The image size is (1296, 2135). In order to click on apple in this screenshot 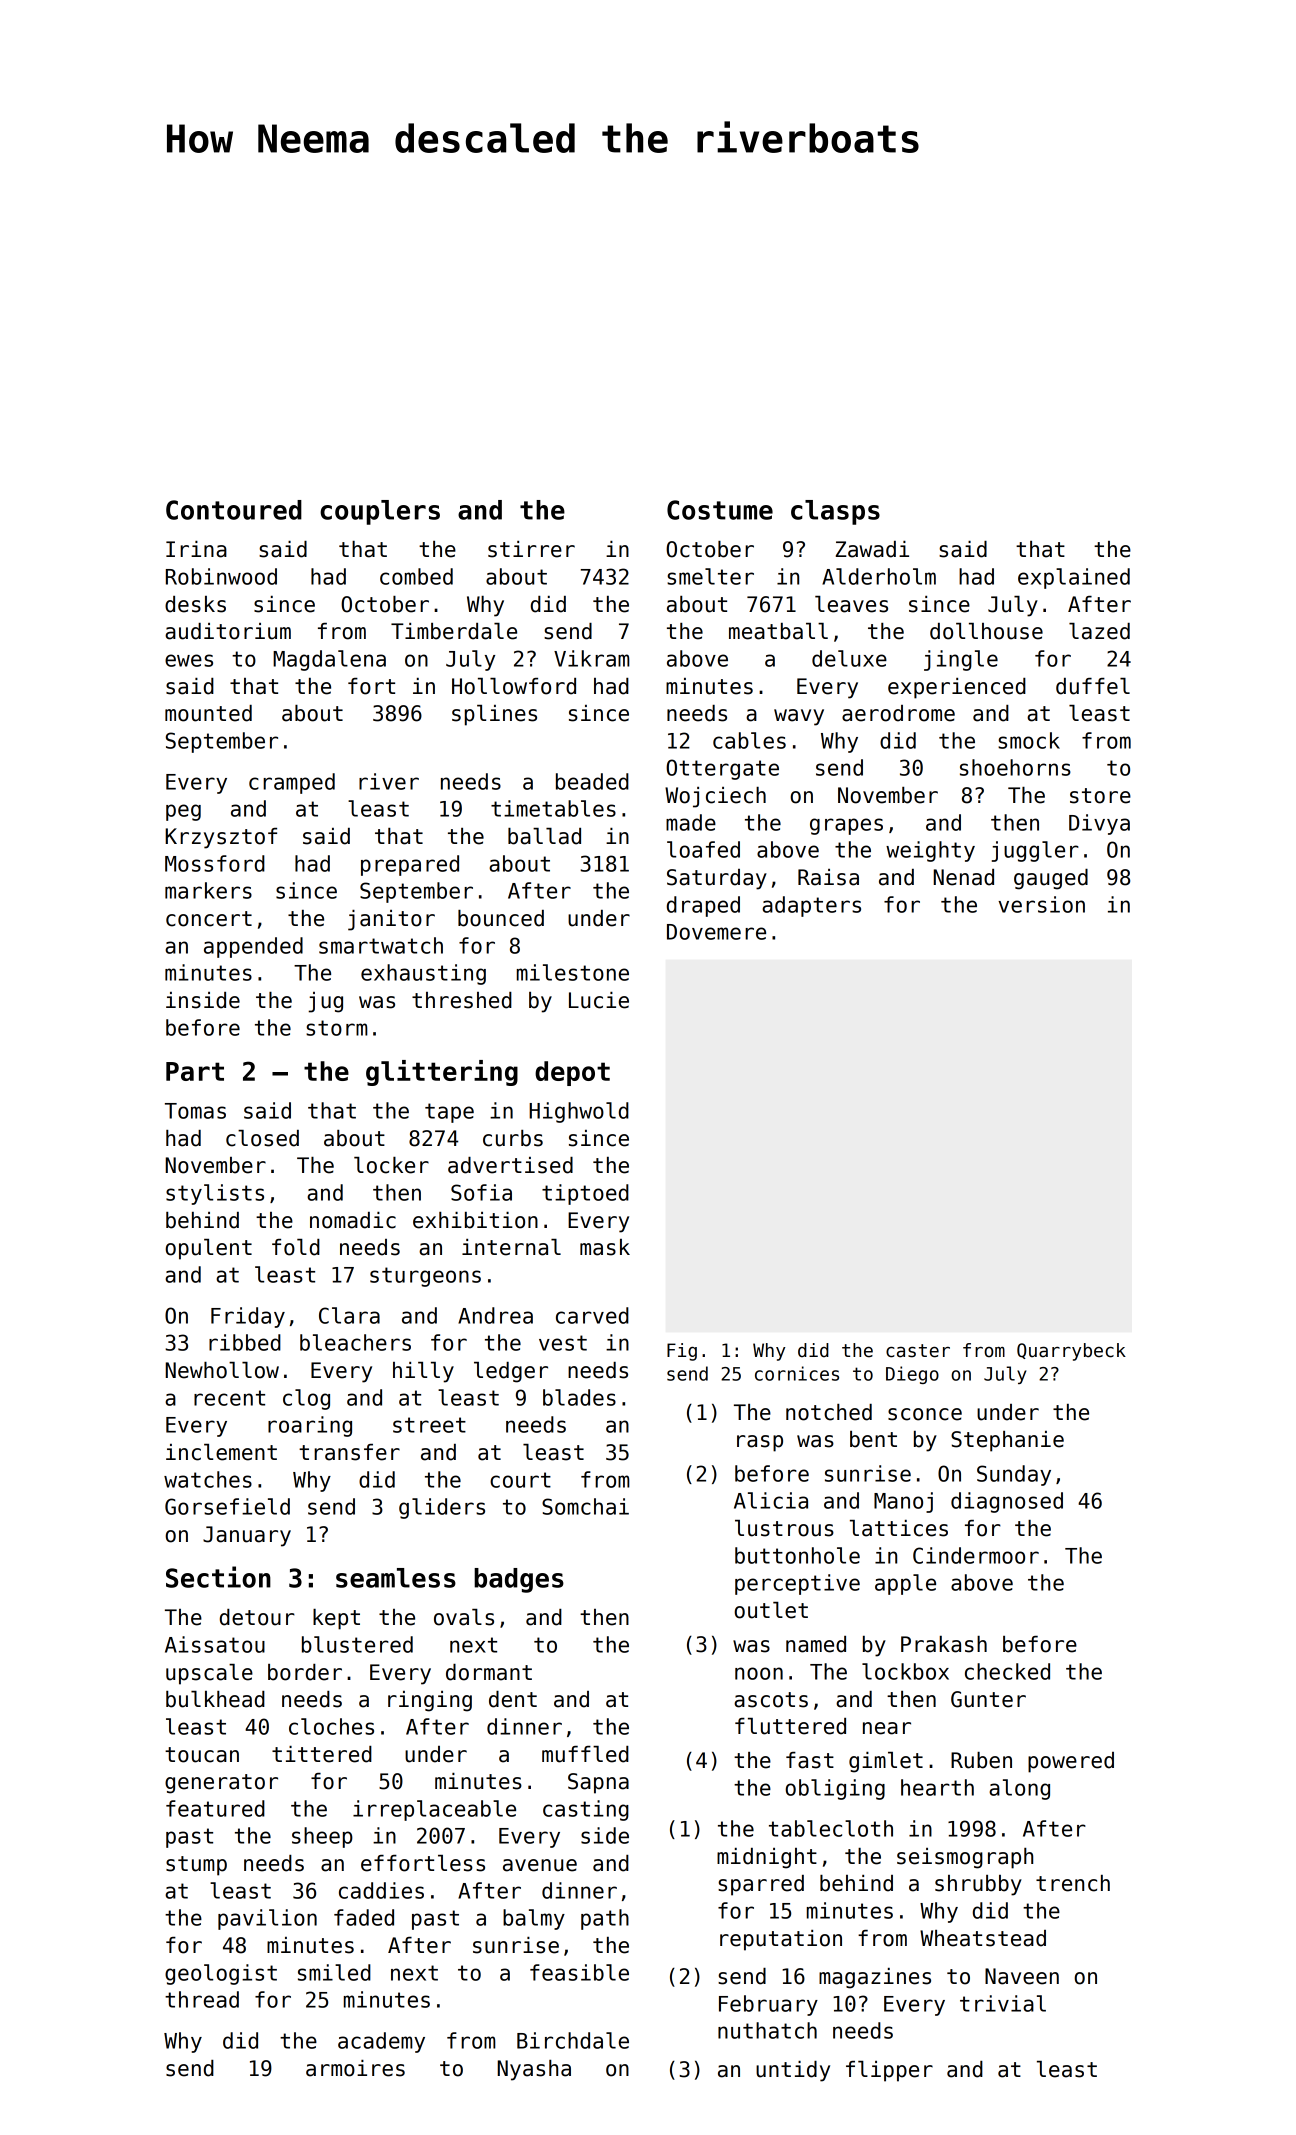, I will do `click(905, 1584)`.
